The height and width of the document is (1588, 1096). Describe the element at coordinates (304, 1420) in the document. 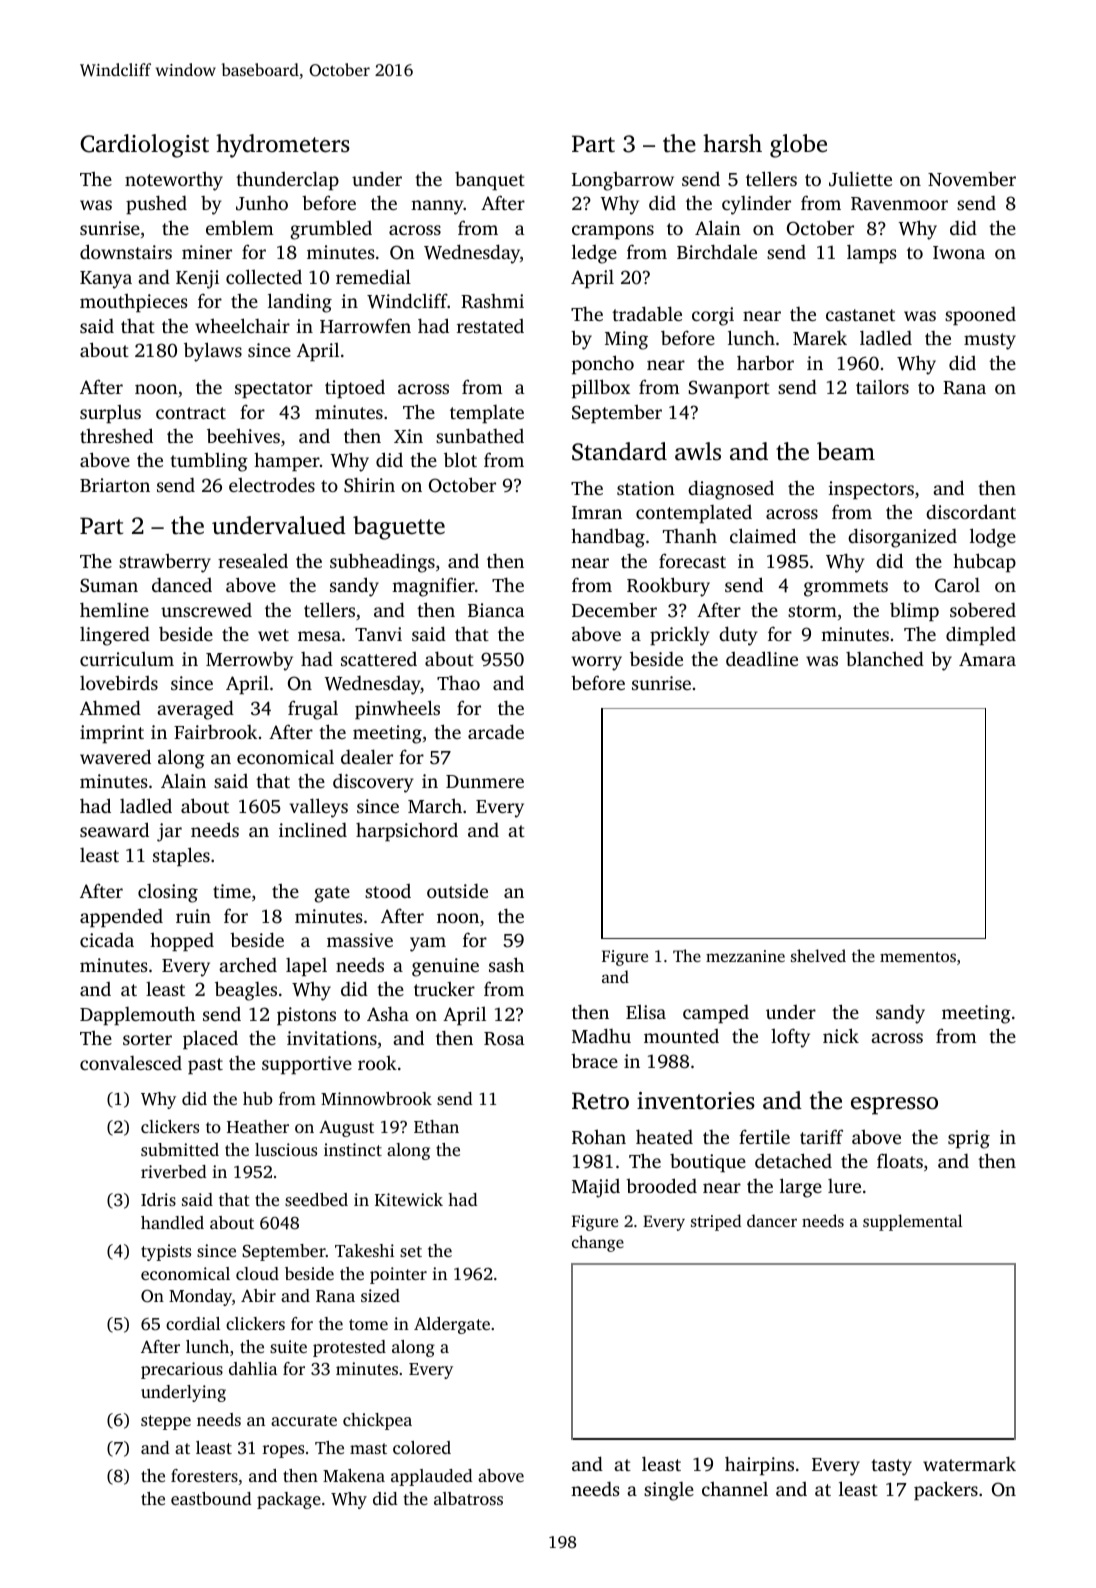

I see `accurate` at that location.
